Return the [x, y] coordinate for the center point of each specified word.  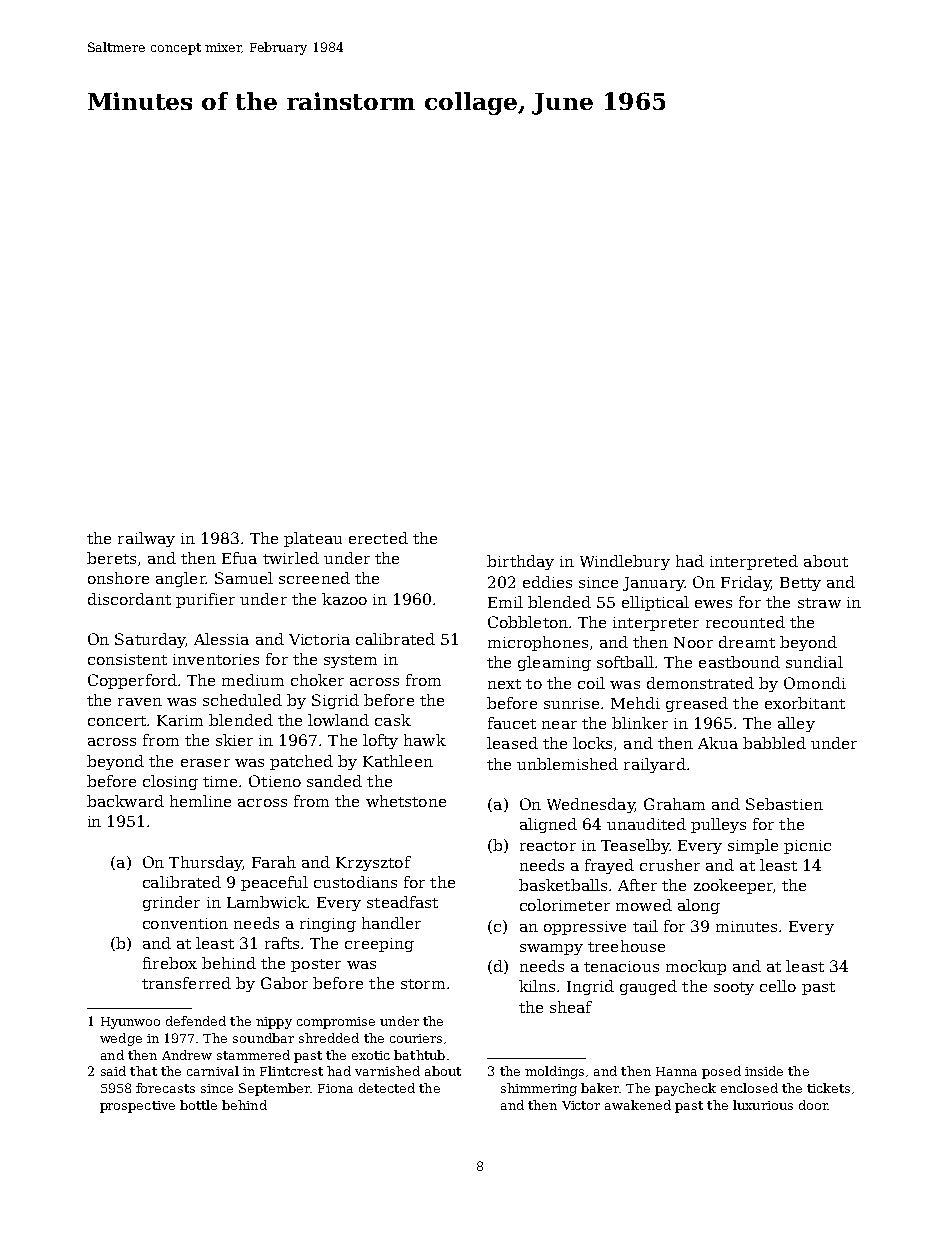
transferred [186, 983]
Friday [746, 583]
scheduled [242, 700]
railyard [655, 765]
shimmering [539, 1089]
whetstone [406, 801]
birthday [520, 562]
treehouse [626, 946]
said [113, 1071]
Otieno [275, 781]
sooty [734, 988]
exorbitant [805, 703]
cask [393, 720]
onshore [118, 578]
